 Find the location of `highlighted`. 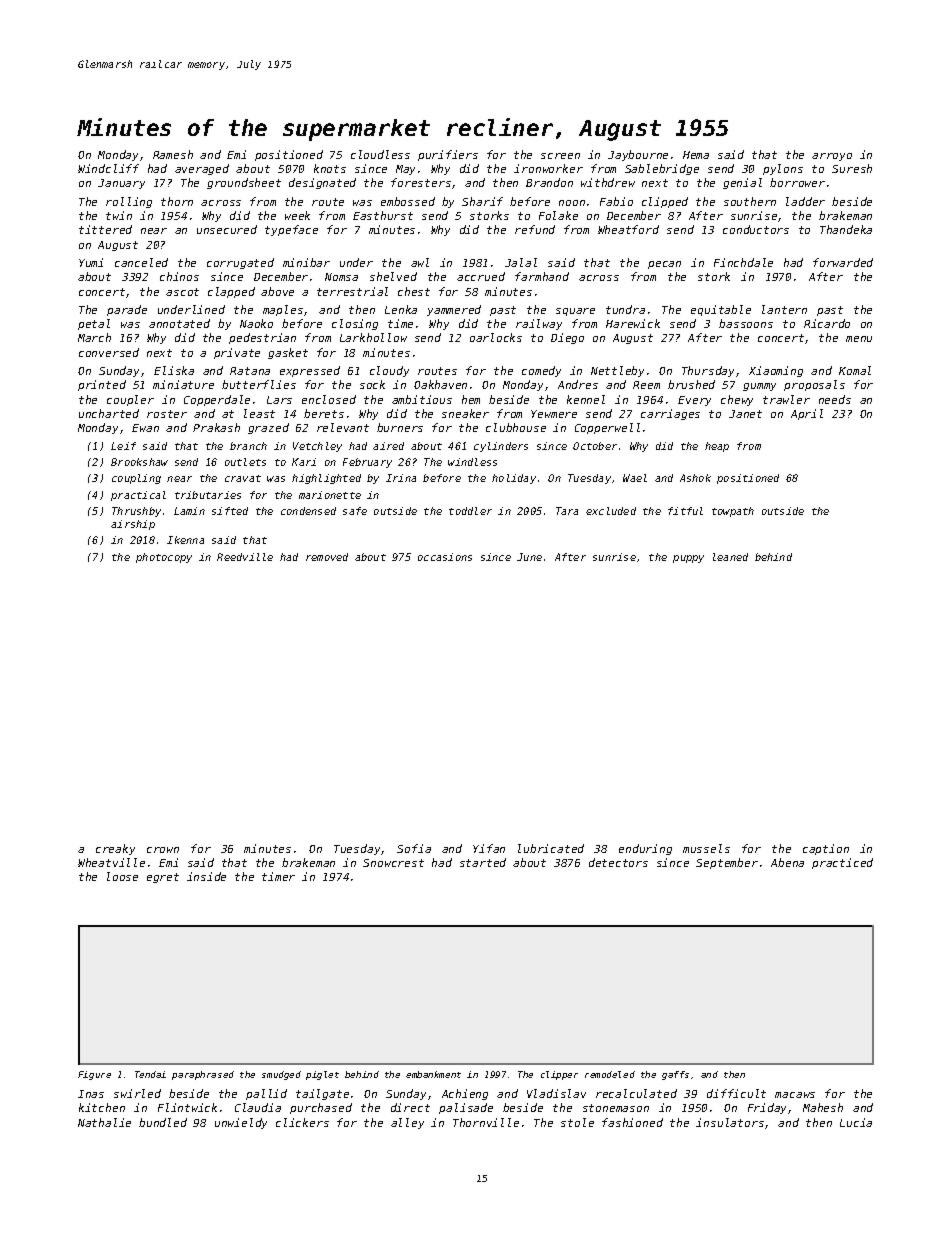

highlighted is located at coordinates (326, 479).
